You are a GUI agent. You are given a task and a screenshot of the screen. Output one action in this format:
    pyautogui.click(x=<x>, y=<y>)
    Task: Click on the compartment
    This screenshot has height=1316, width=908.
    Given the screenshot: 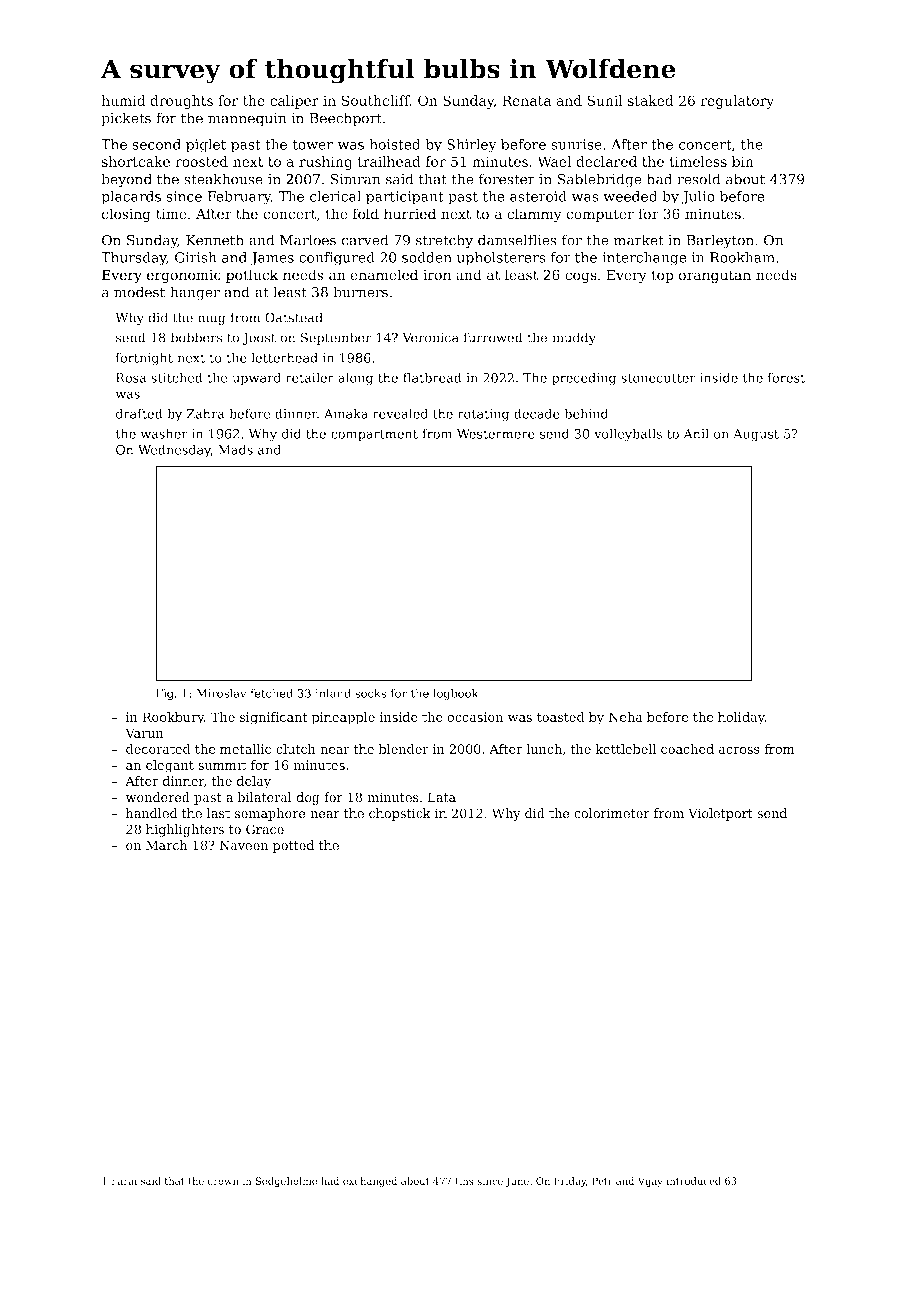 What is the action you would take?
    pyautogui.click(x=374, y=435)
